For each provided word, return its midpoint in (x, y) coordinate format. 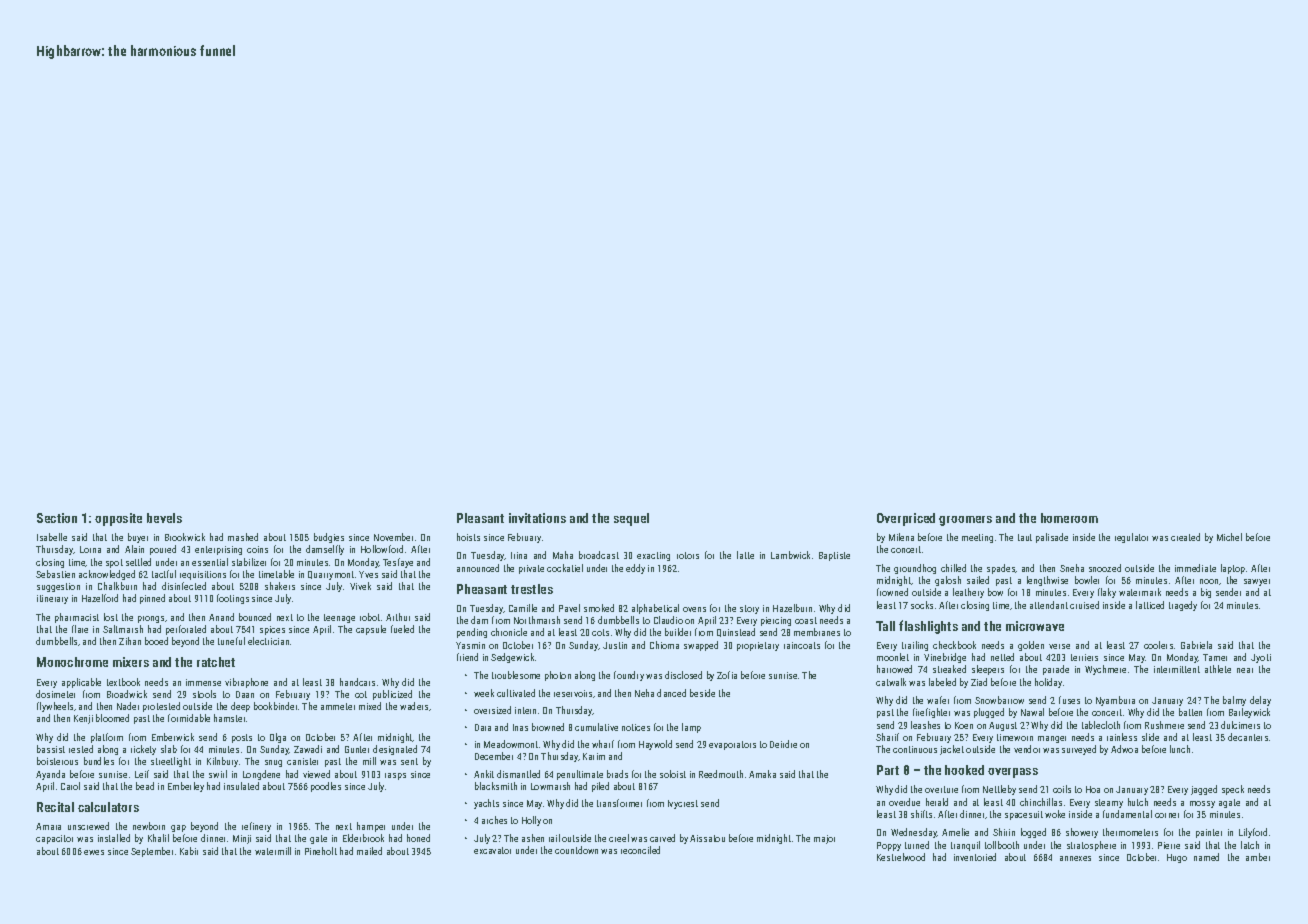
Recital (55, 807)
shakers (280, 586)
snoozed (1105, 568)
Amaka (762, 774)
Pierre (1169, 845)
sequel (631, 519)
